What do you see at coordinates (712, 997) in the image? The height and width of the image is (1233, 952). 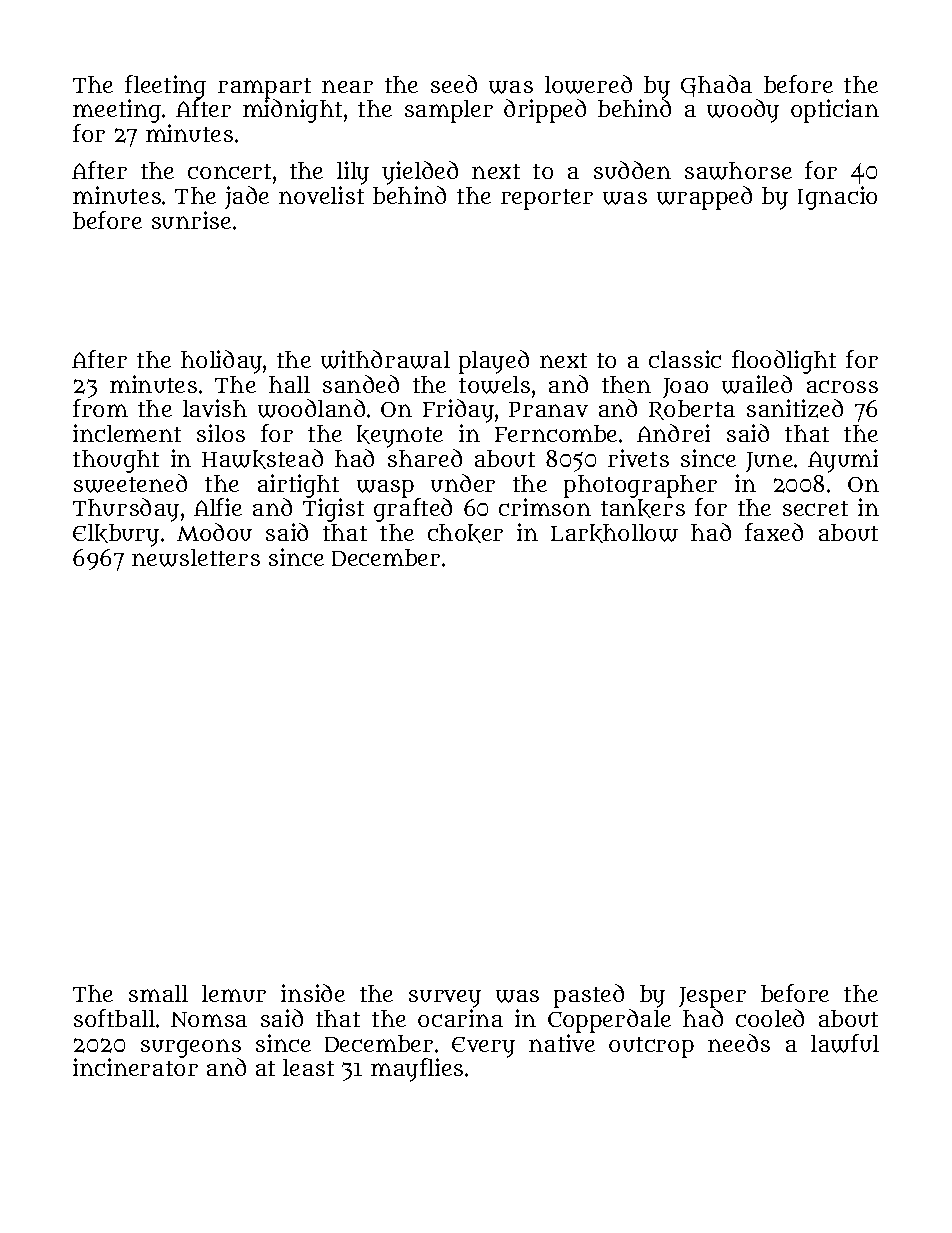 I see `Jesper` at bounding box center [712, 997].
